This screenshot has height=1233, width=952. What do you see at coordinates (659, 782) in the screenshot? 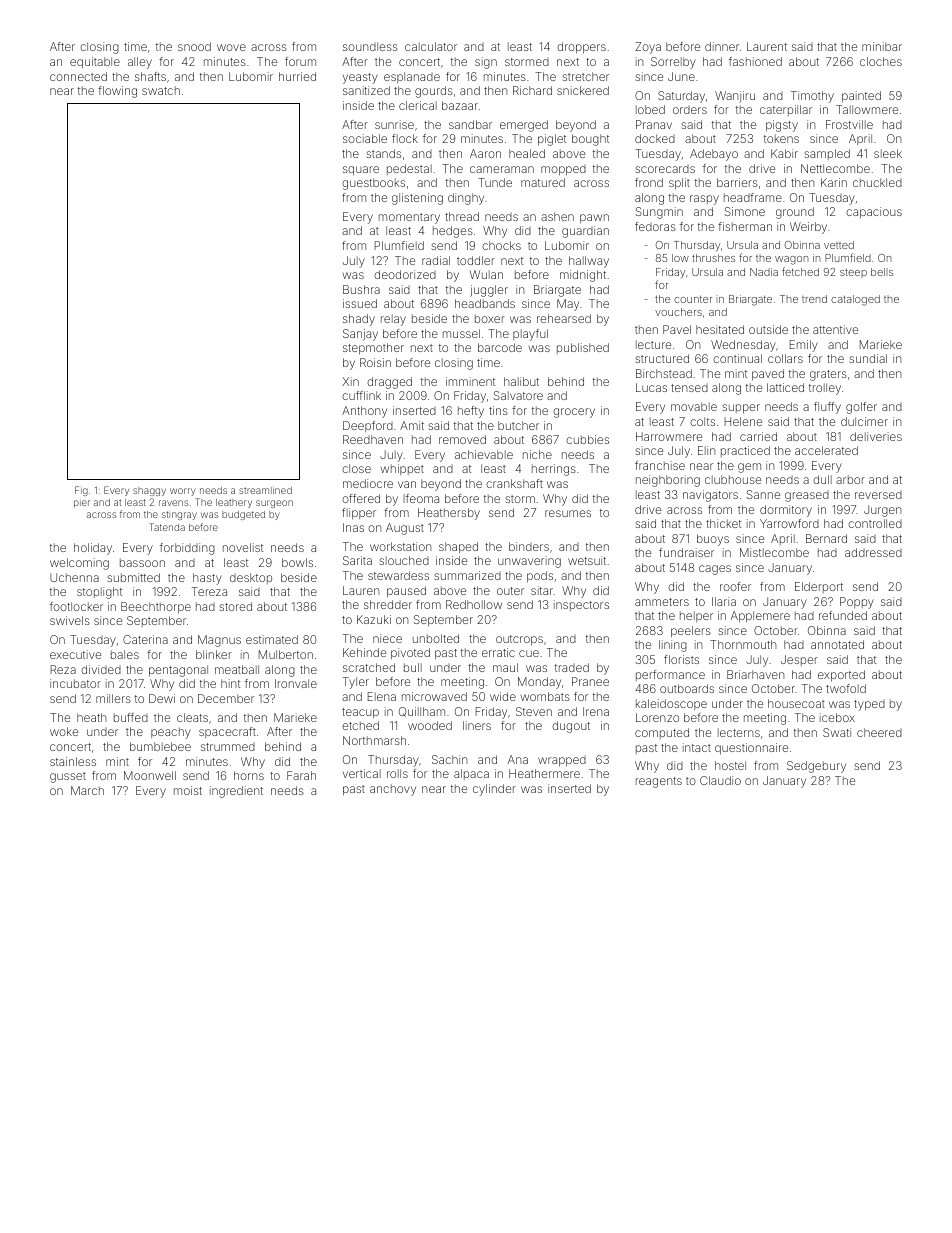
I see `reagents` at bounding box center [659, 782].
